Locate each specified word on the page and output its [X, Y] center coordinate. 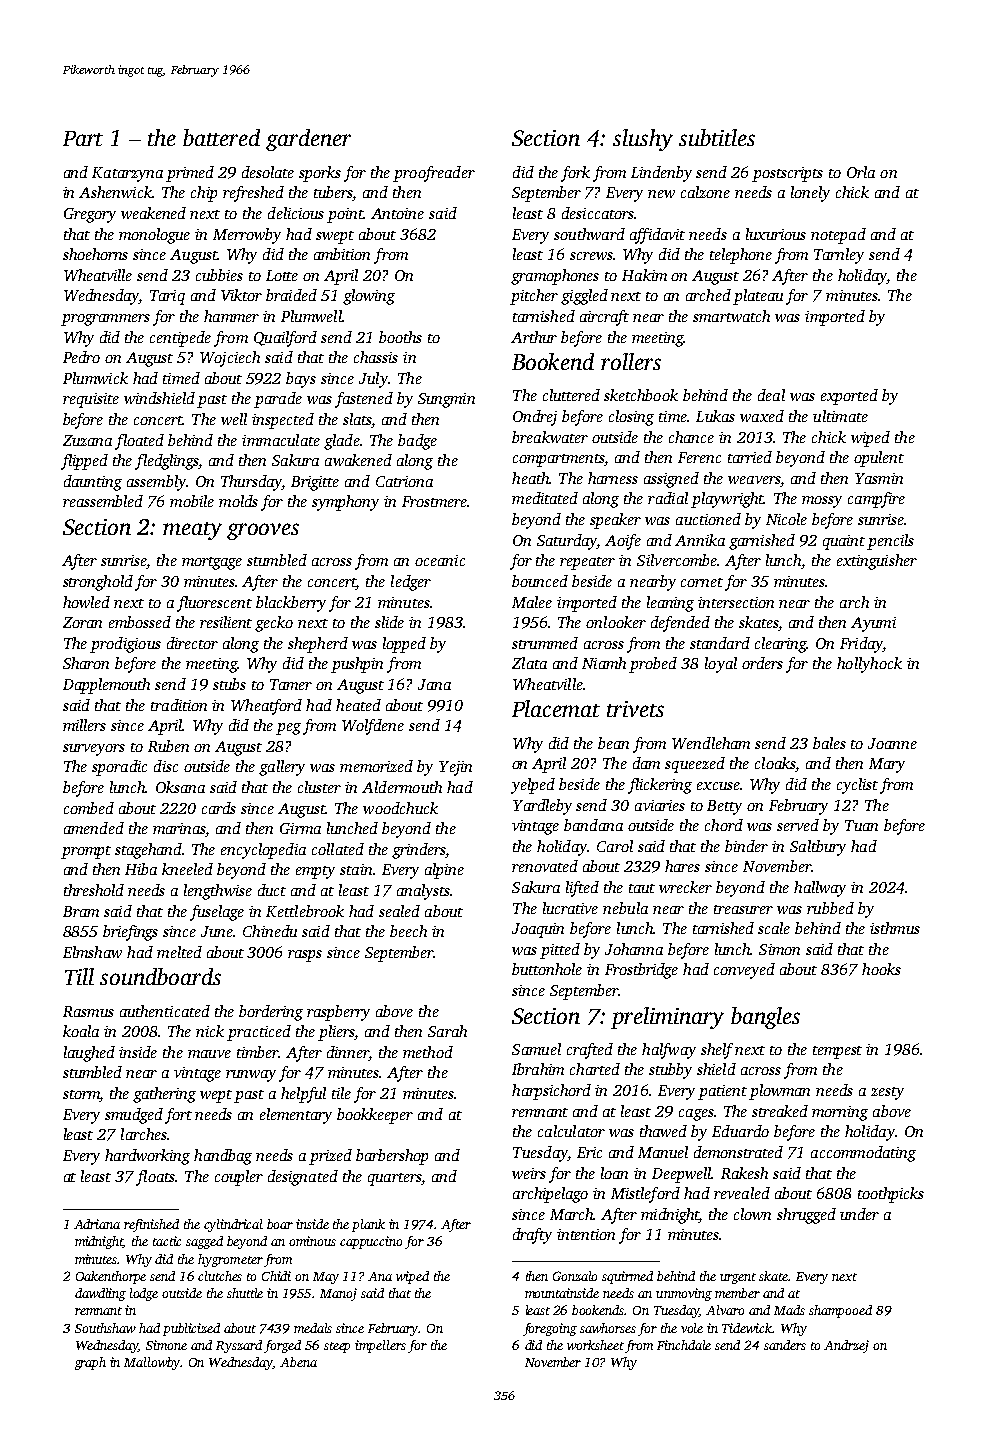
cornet [702, 582]
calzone [705, 192]
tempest [837, 1052]
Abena [298, 1362]
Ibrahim [538, 1069]
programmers [105, 320]
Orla [861, 172]
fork [575, 174]
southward [589, 234]
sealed [399, 911]
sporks [320, 174]
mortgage [212, 563]
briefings [130, 933]
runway [251, 1076]
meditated [545, 498]
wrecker [685, 887]
